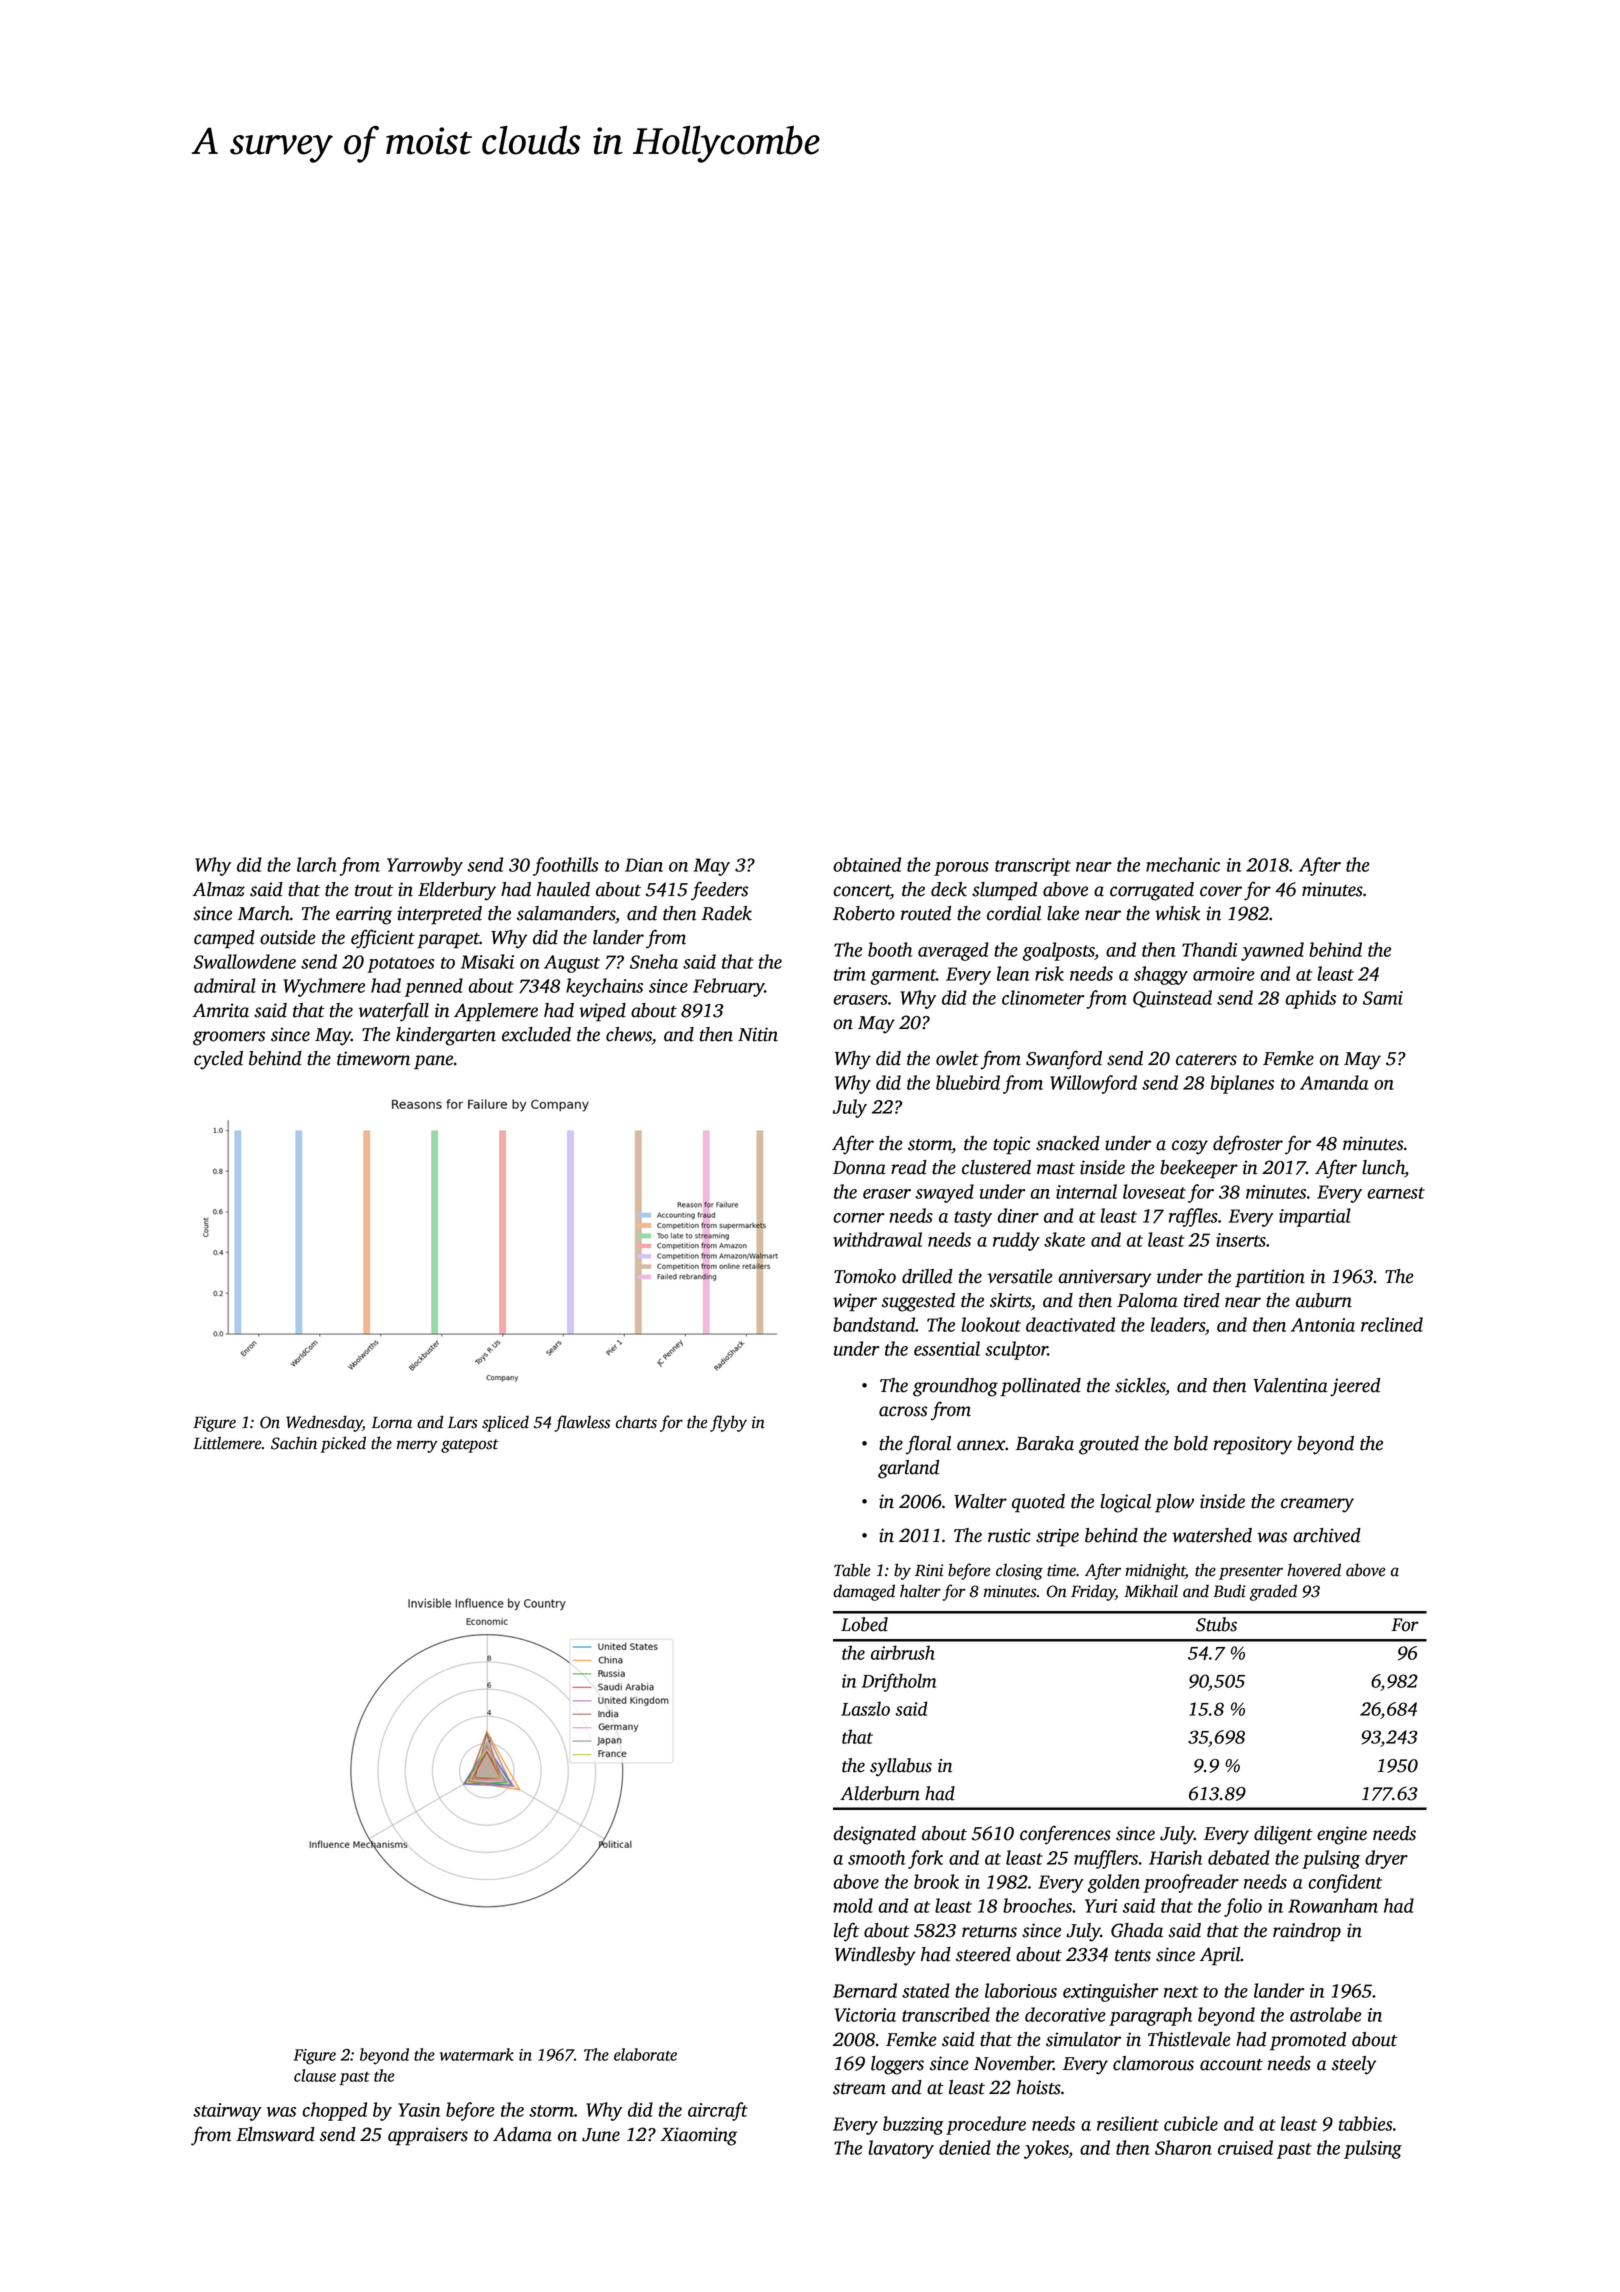 The height and width of the document is (2292, 1620). I want to click on corrugated, so click(1152, 891).
